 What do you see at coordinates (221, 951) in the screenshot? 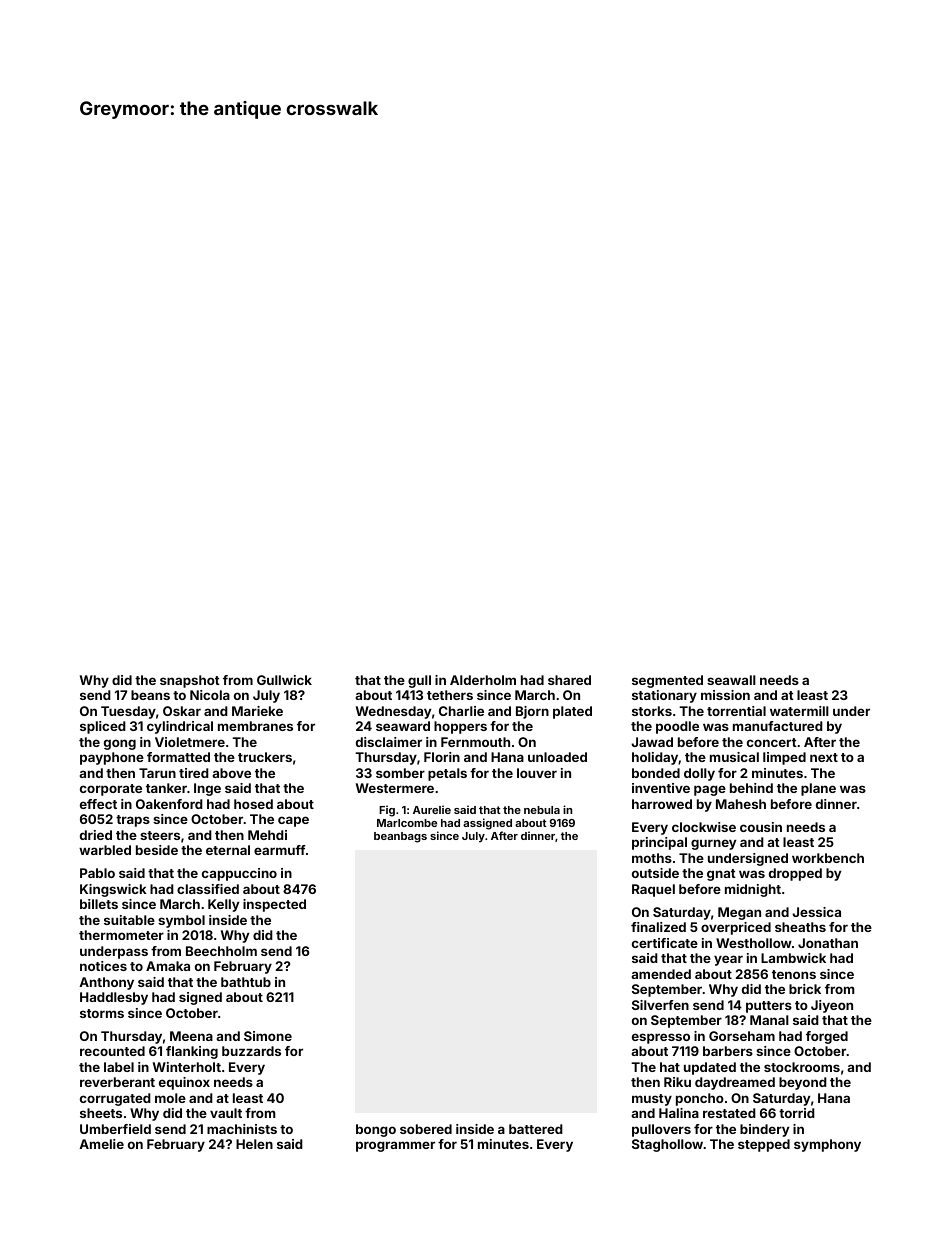
I see `Beechholm` at bounding box center [221, 951].
